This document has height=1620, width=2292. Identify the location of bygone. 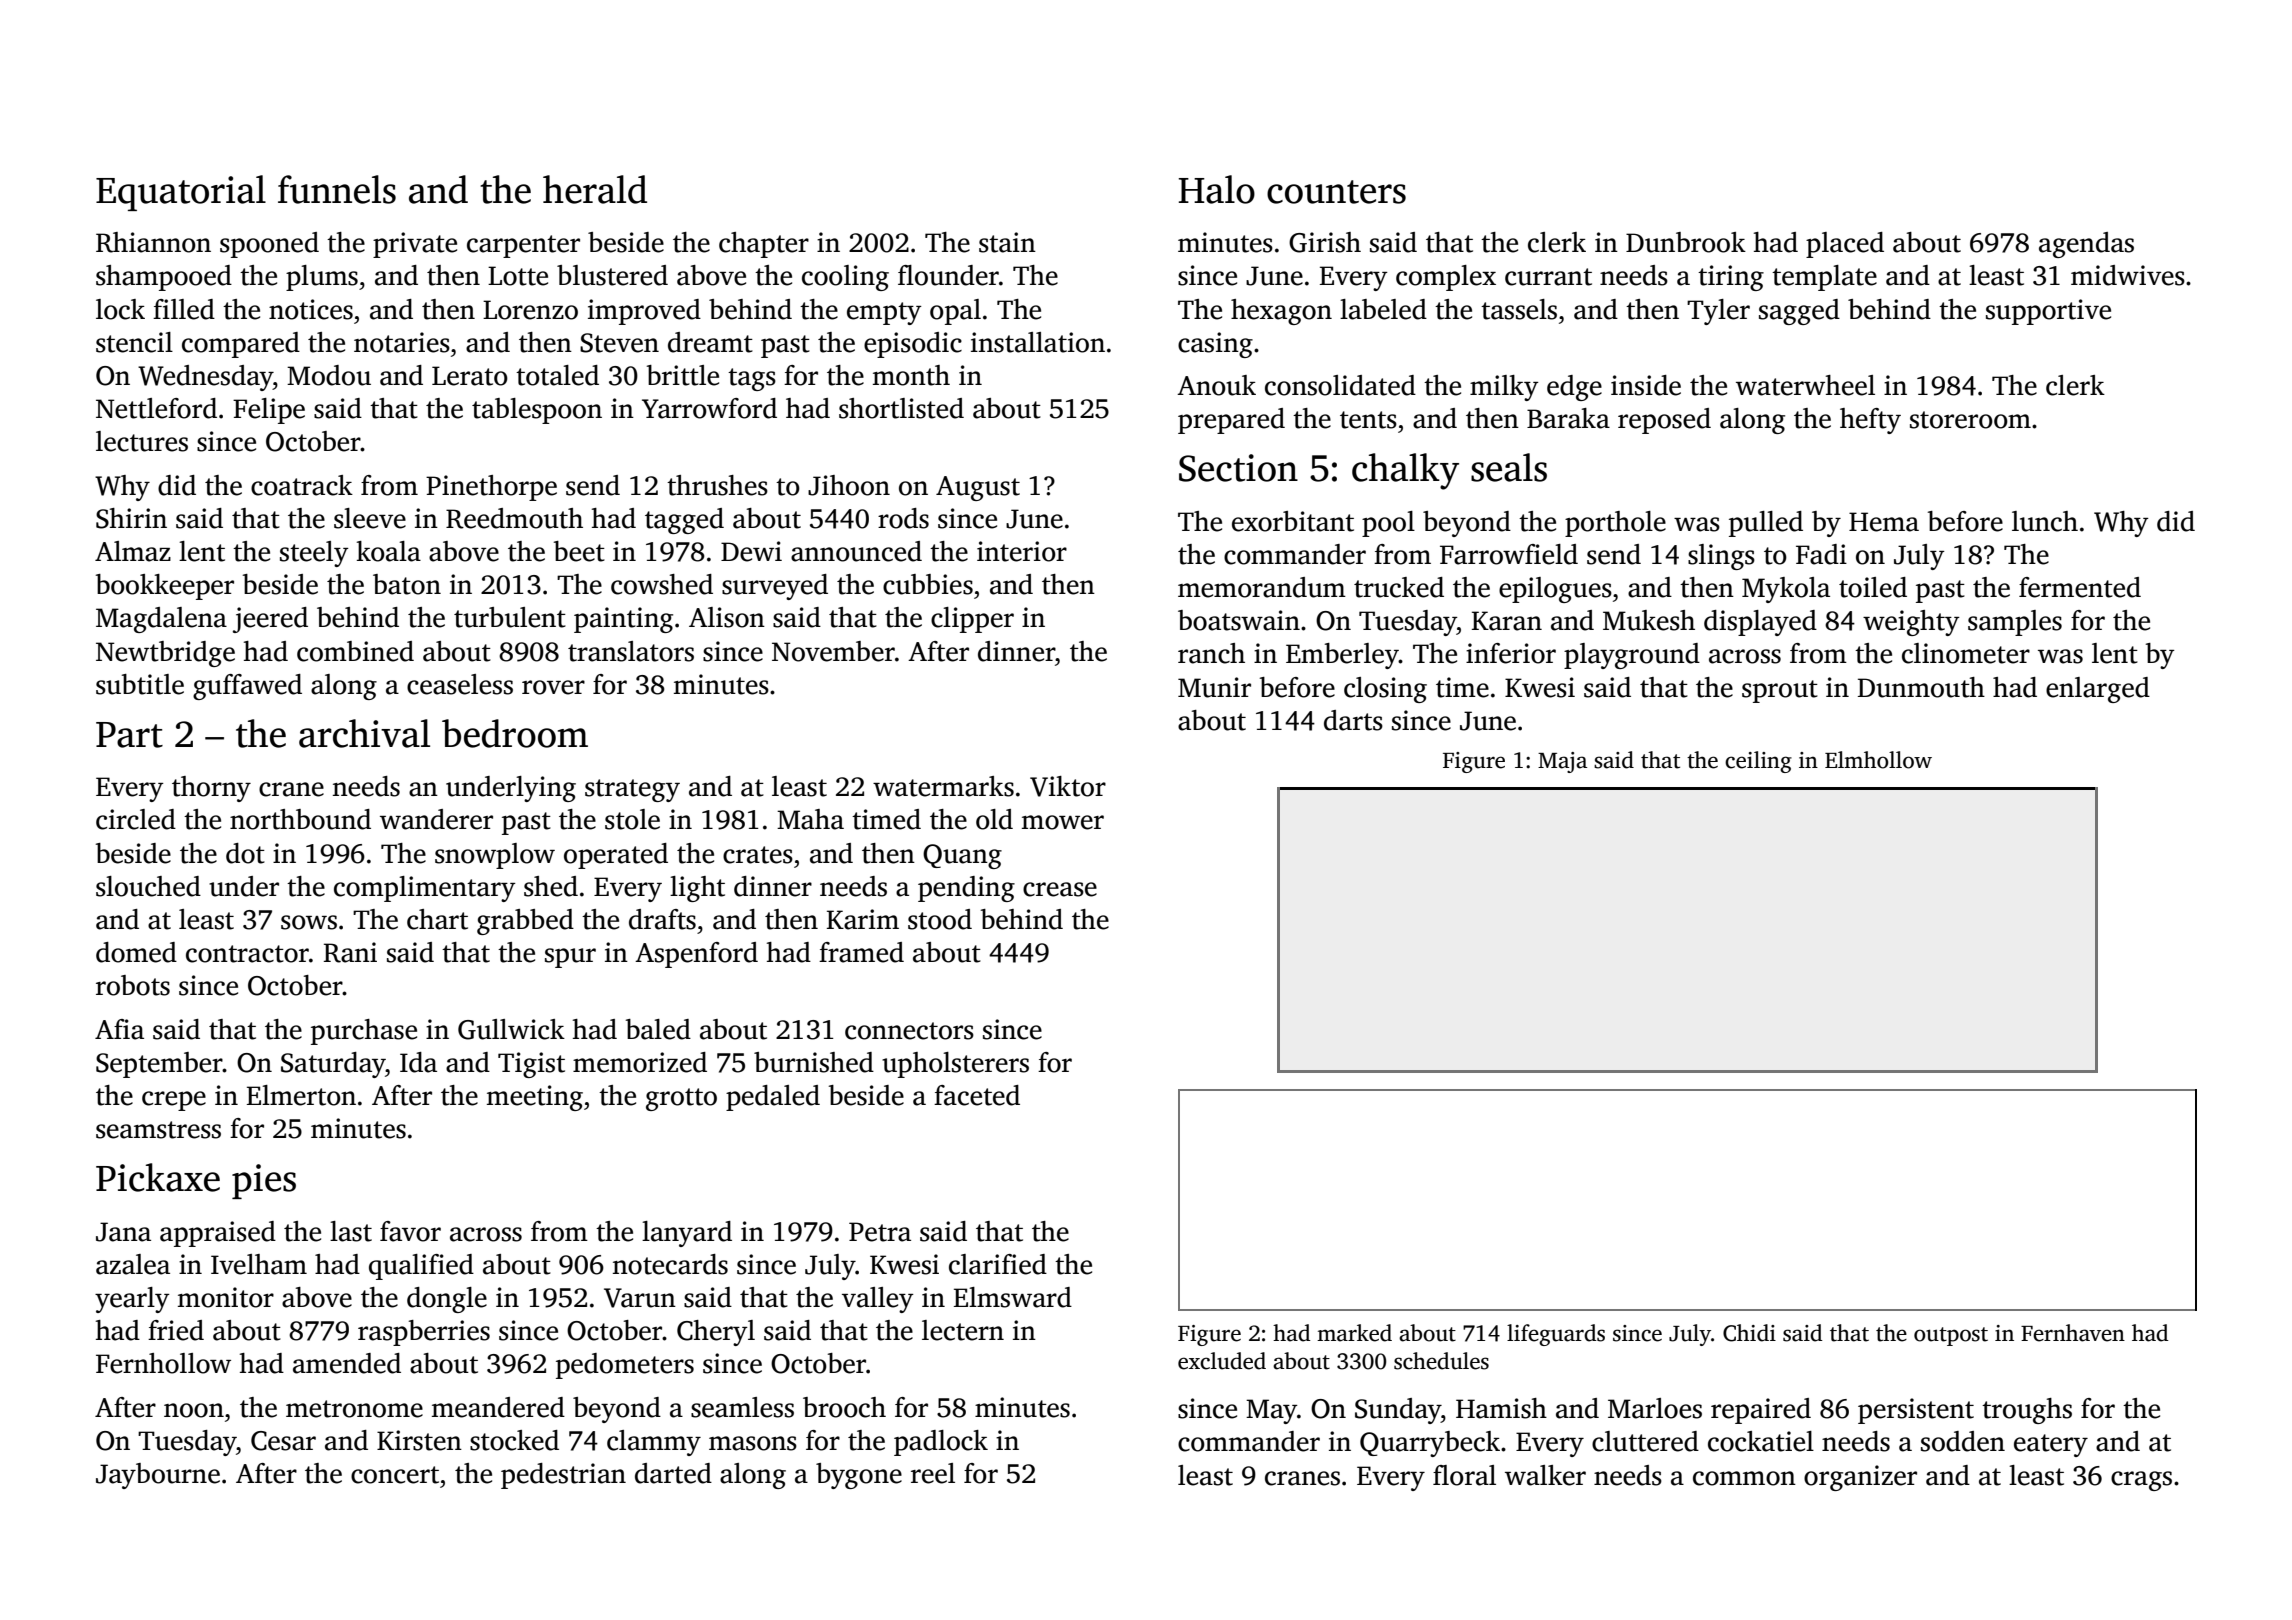
(859, 1476).
